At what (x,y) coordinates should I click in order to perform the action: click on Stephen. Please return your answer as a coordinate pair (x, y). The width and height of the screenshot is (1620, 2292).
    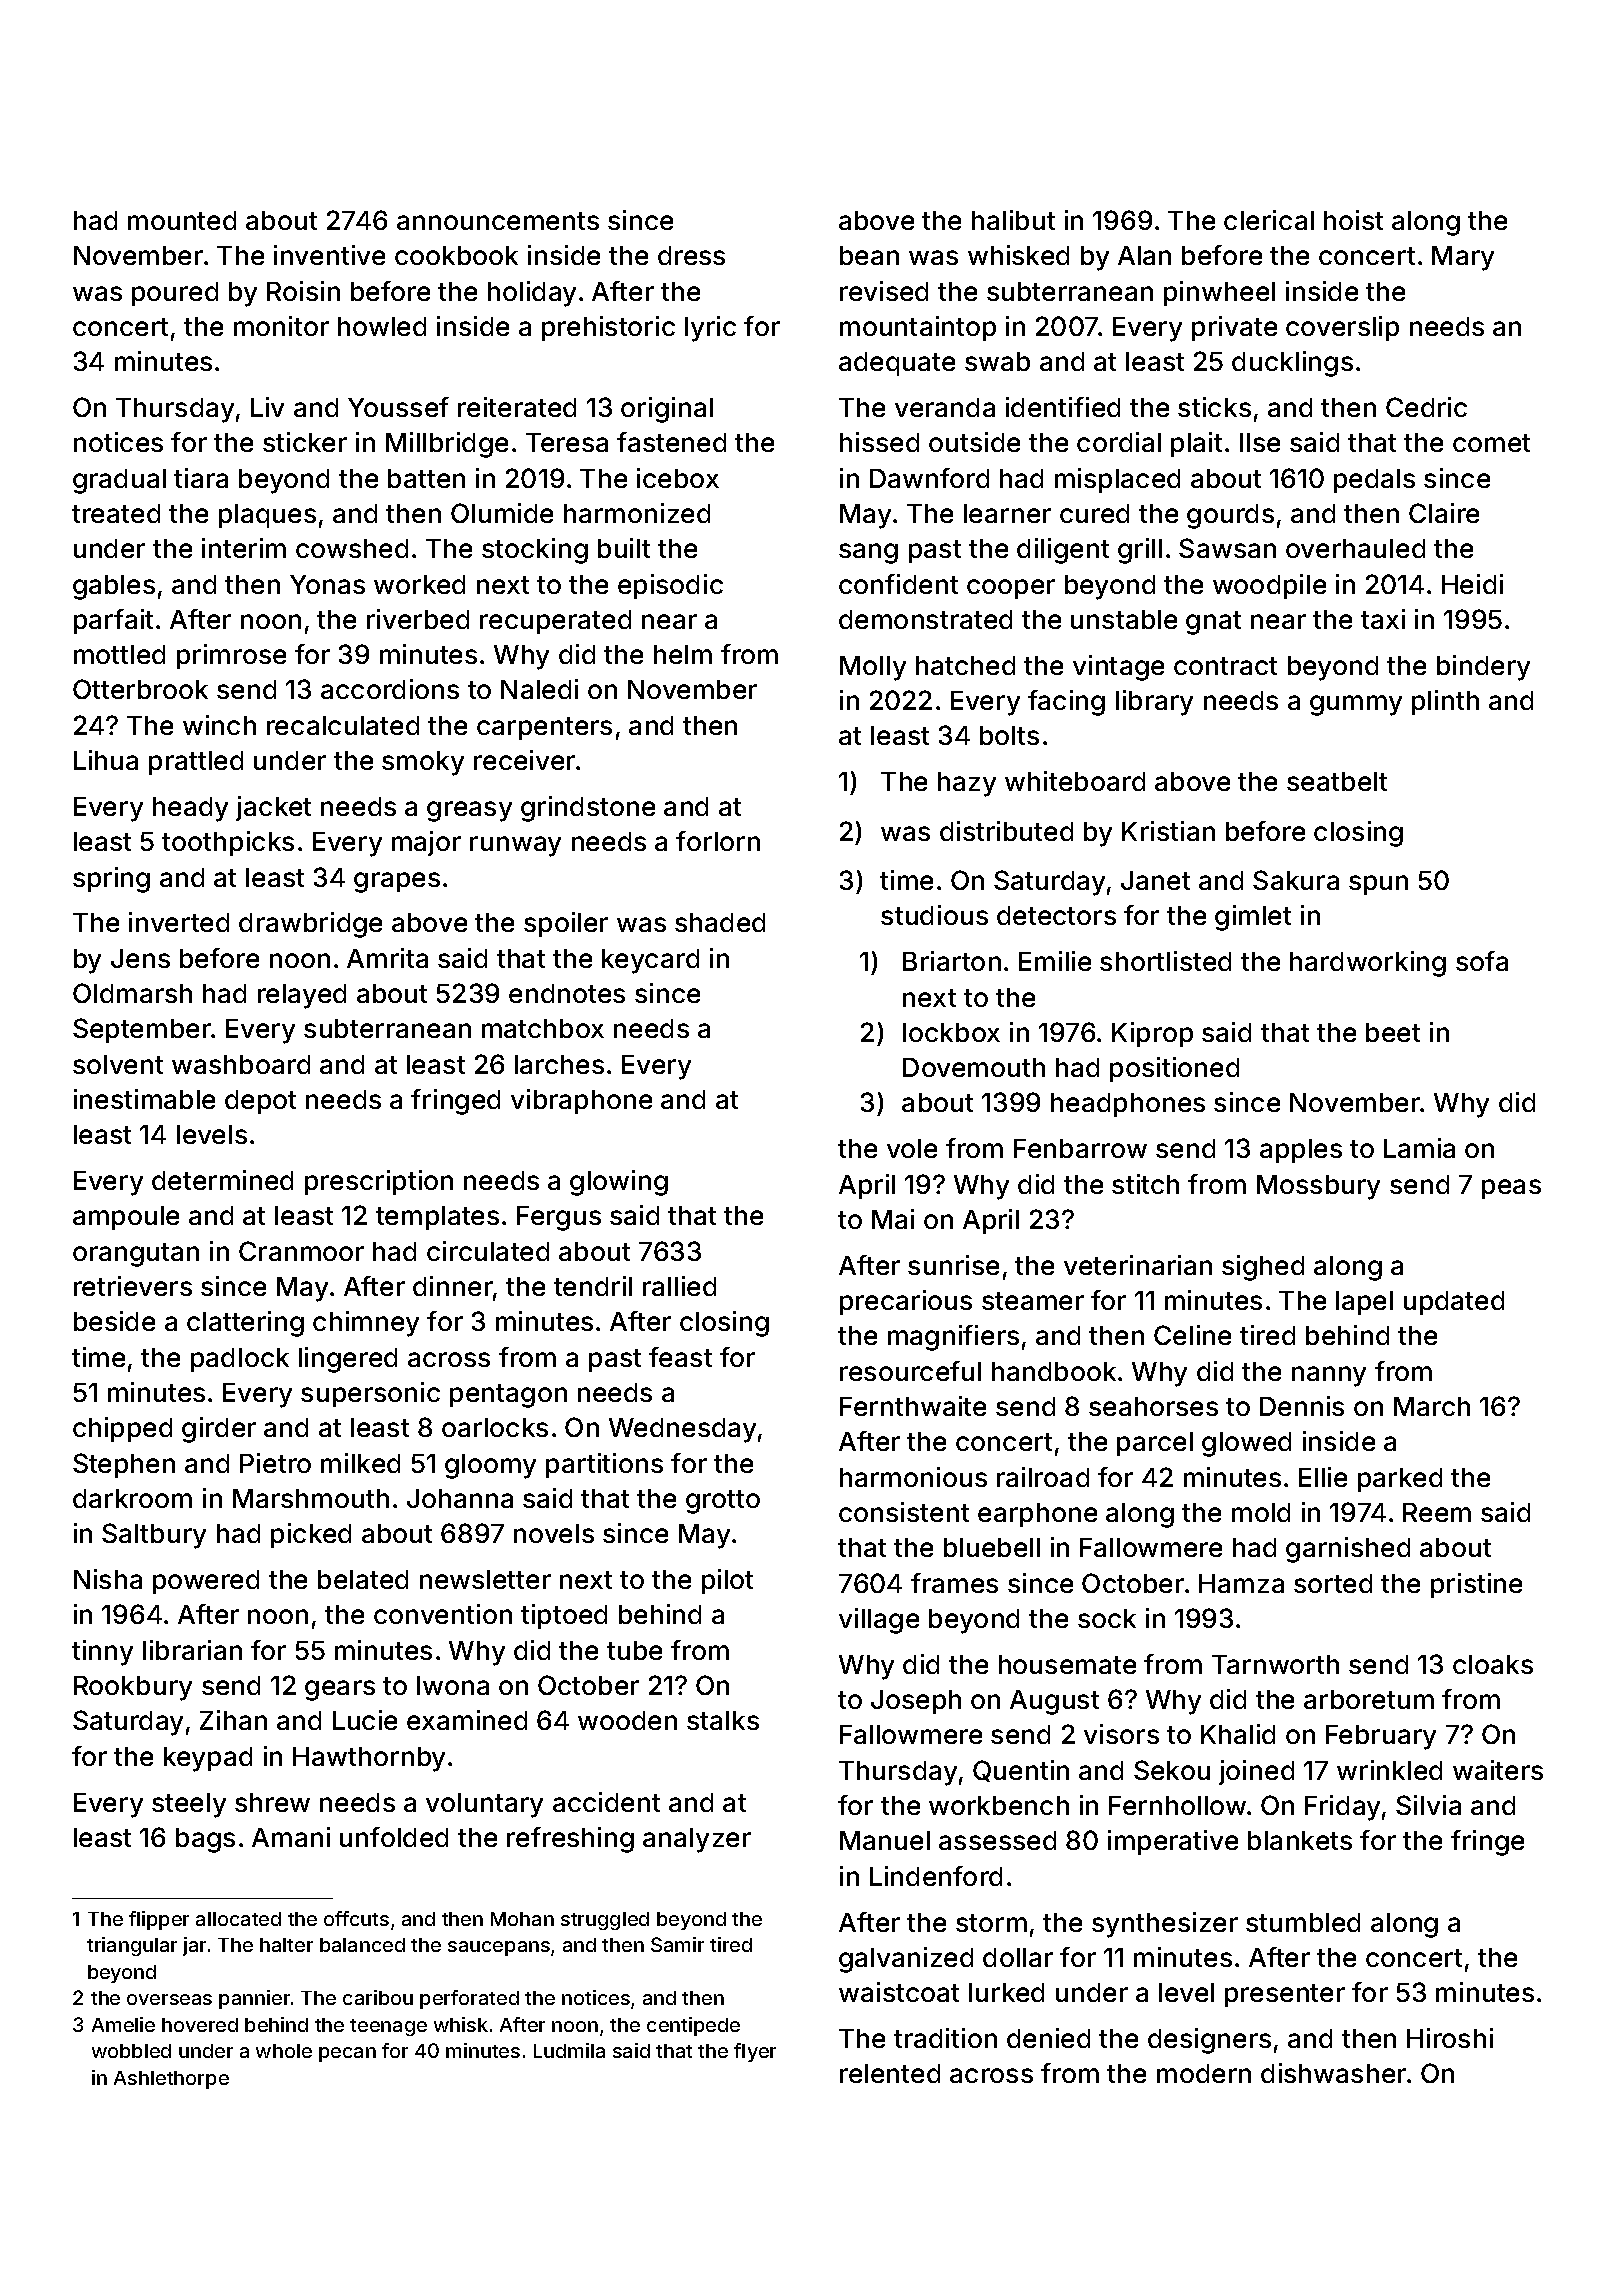
    Looking at the image, I should click on (124, 1465).
